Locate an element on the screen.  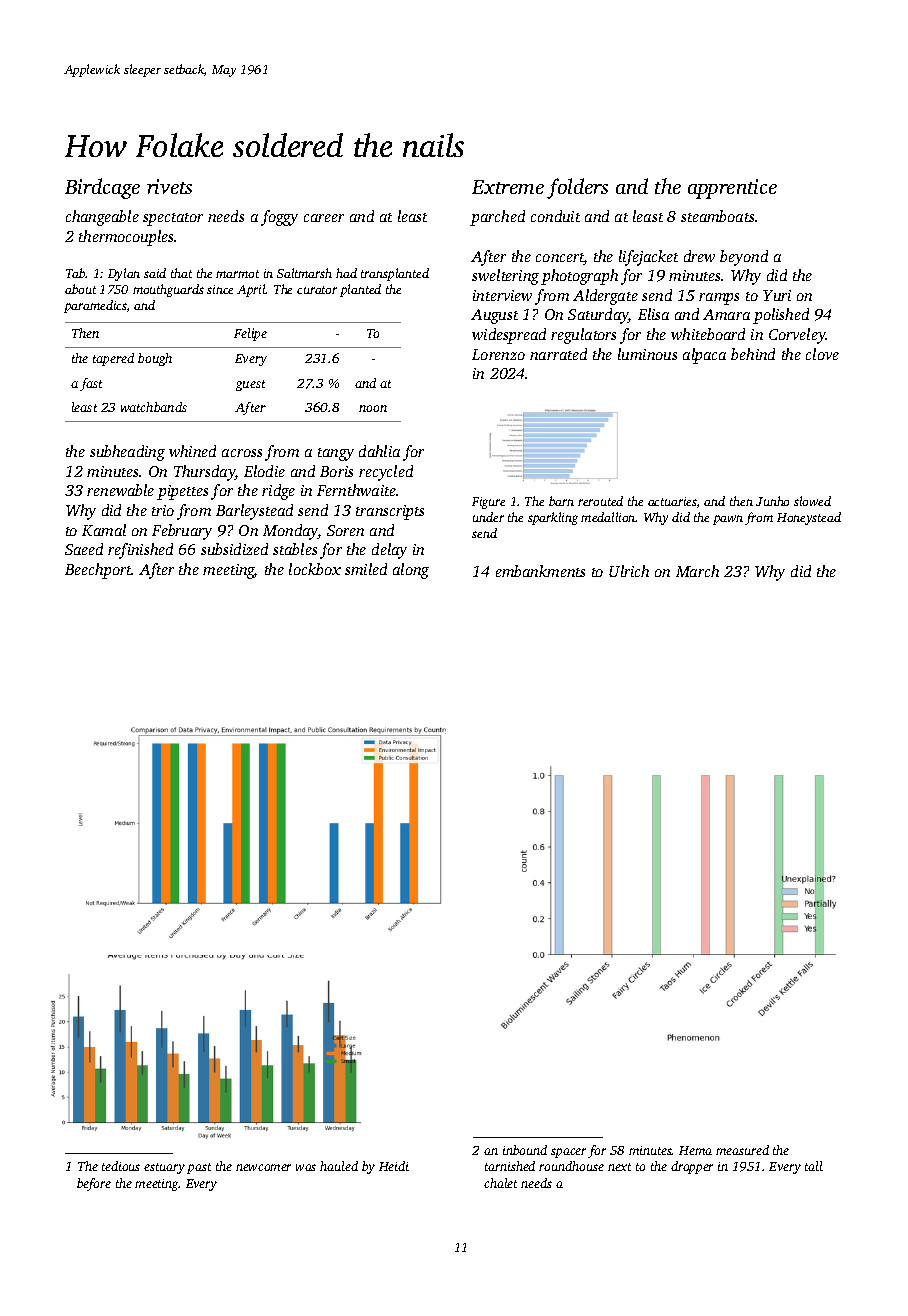
tedious is located at coordinates (121, 1166).
